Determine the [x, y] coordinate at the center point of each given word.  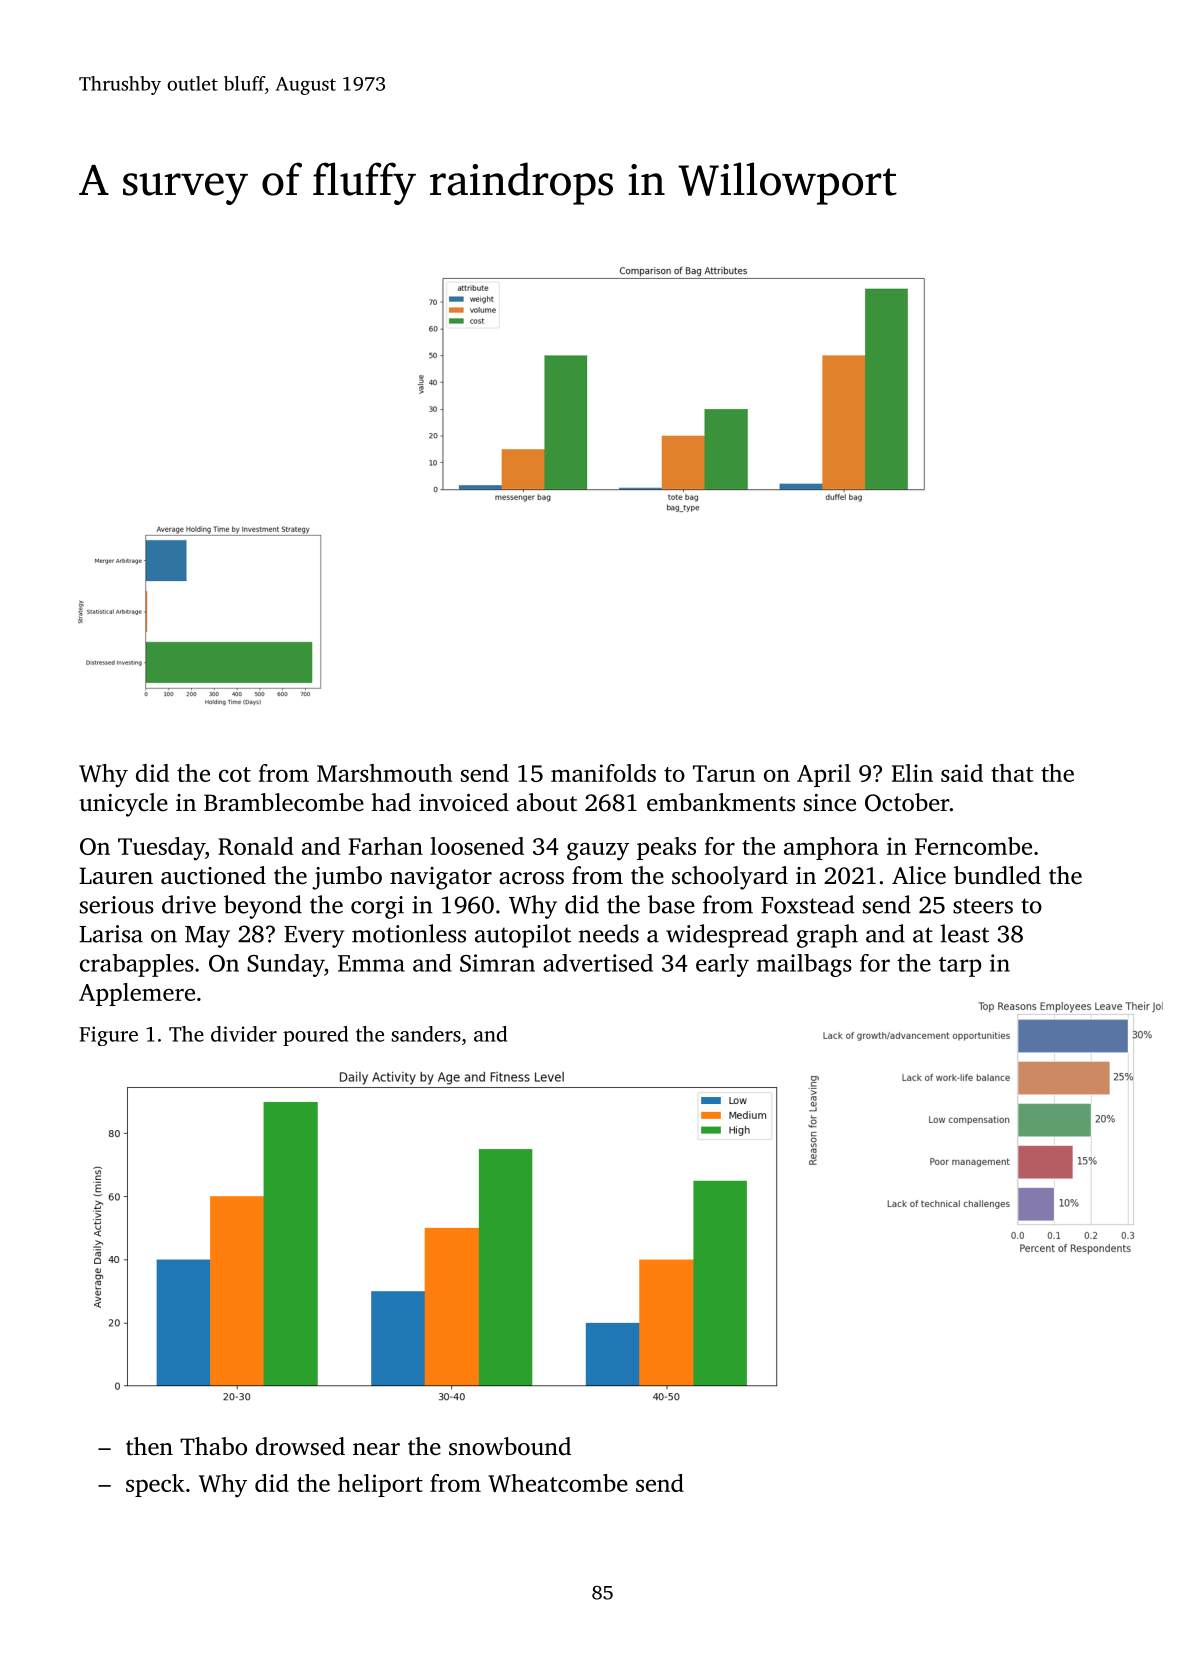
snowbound [510, 1446]
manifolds [603, 773]
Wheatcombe [558, 1483]
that [1012, 773]
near [376, 1449]
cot [235, 774]
